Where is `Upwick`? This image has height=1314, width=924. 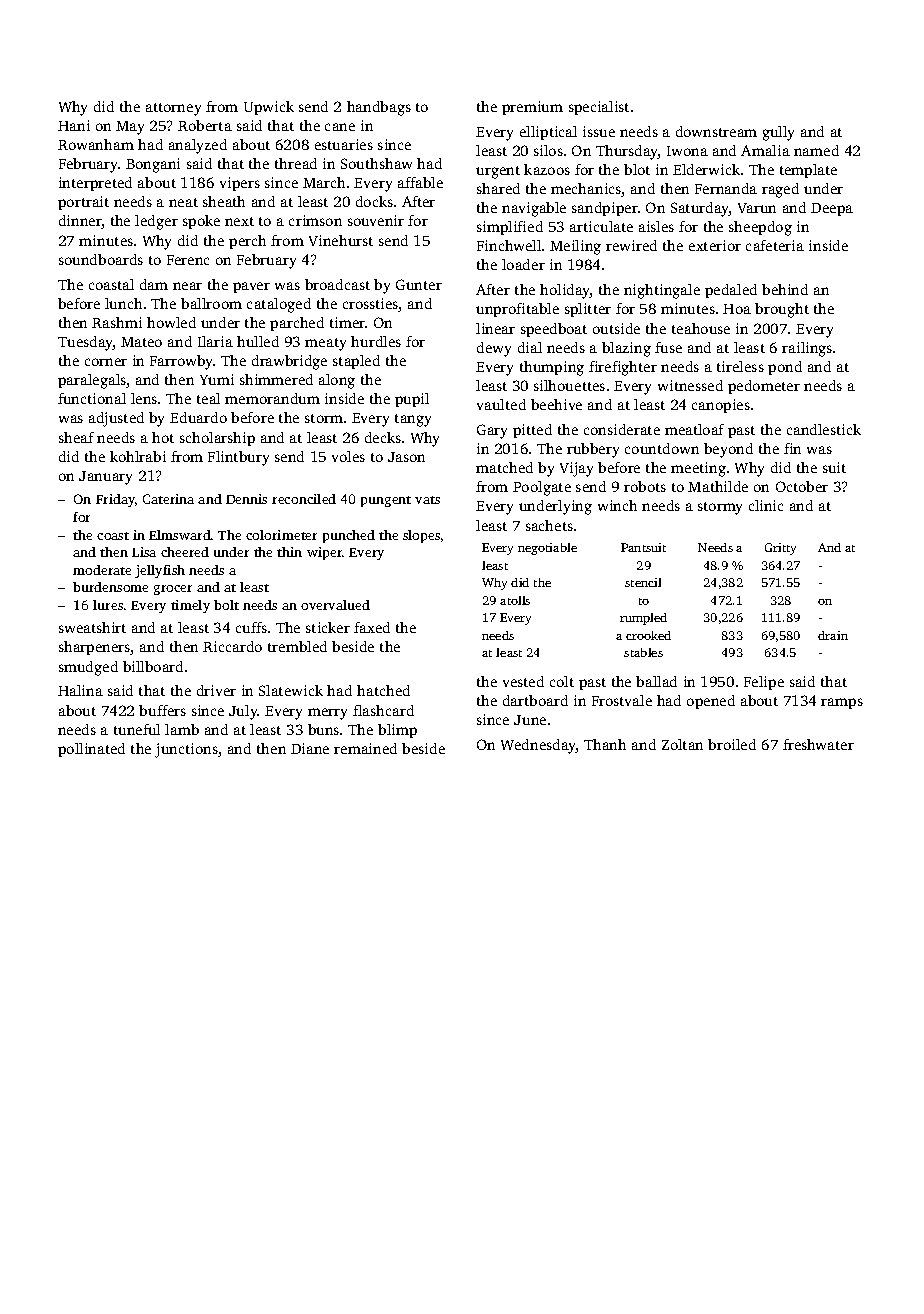 Upwick is located at coordinates (269, 108).
